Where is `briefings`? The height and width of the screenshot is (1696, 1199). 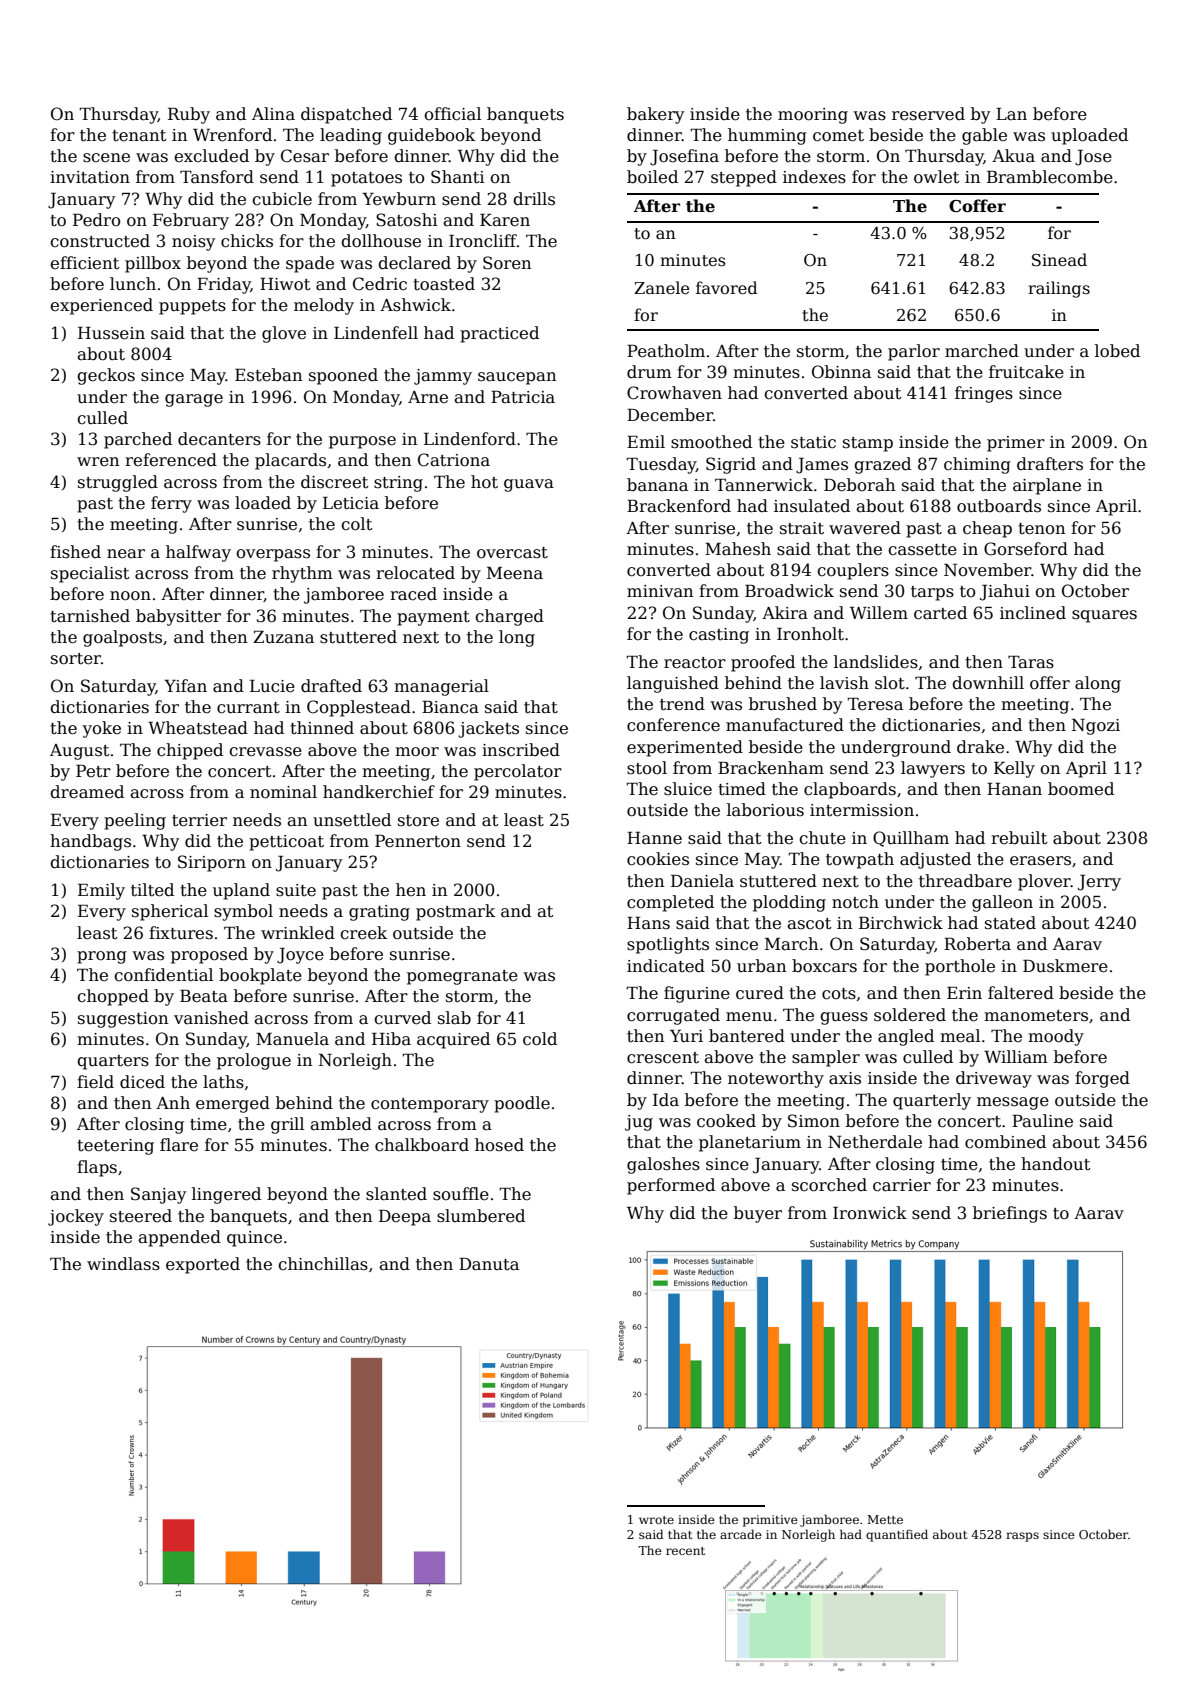
briefings is located at coordinates (1010, 1214).
